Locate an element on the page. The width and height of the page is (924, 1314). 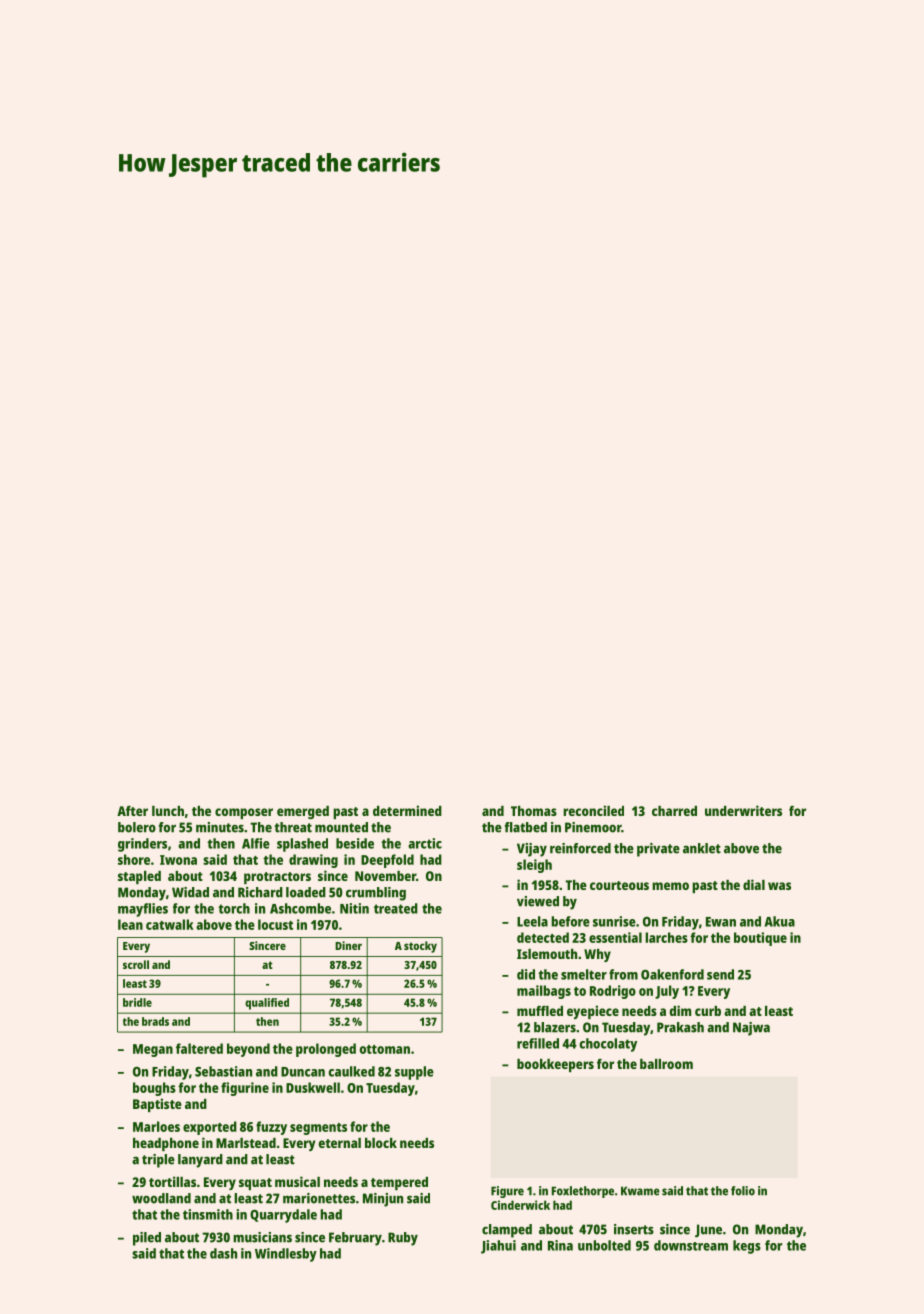
Oakenford is located at coordinates (672, 974).
